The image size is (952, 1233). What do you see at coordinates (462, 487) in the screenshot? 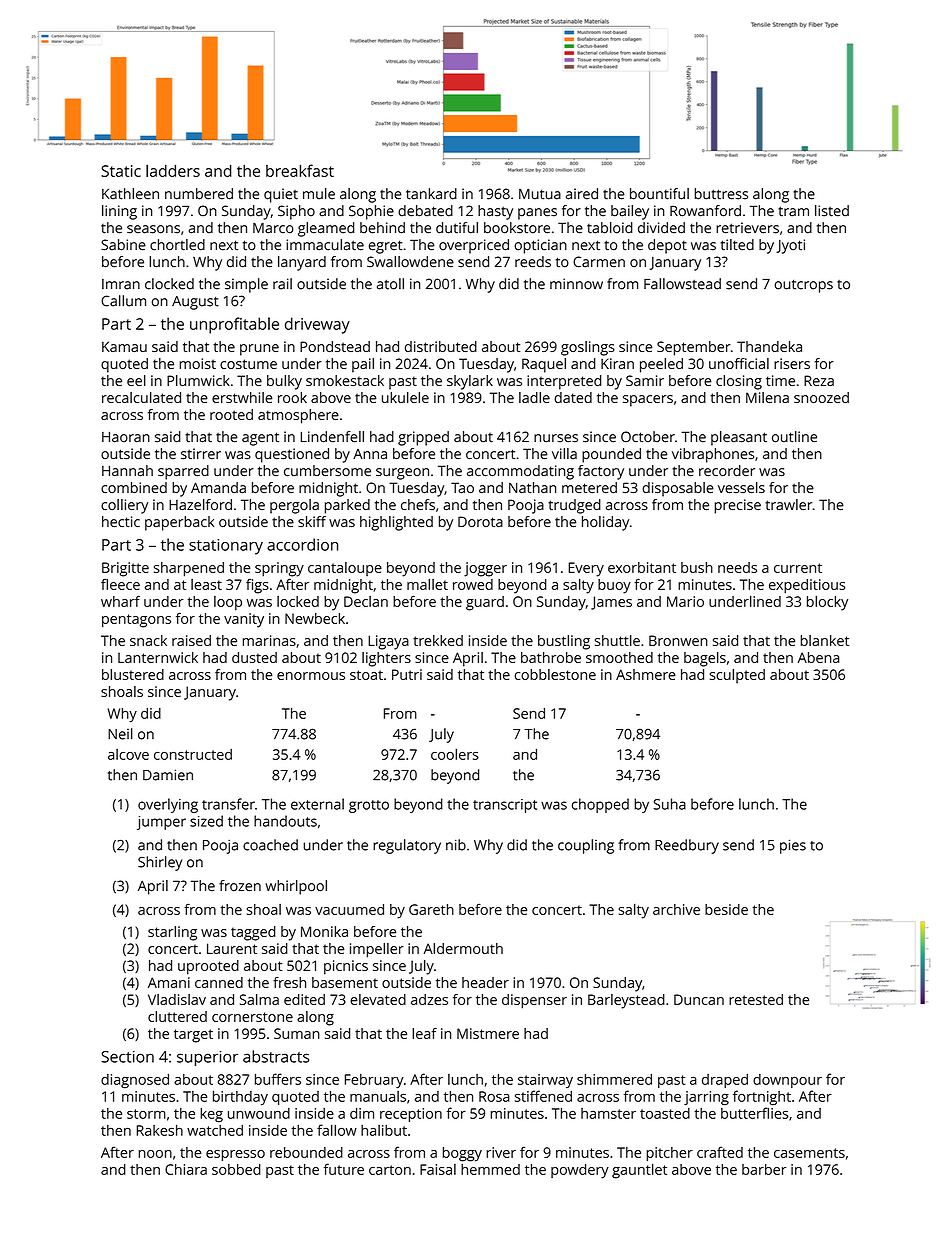
I see `Tao` at bounding box center [462, 487].
